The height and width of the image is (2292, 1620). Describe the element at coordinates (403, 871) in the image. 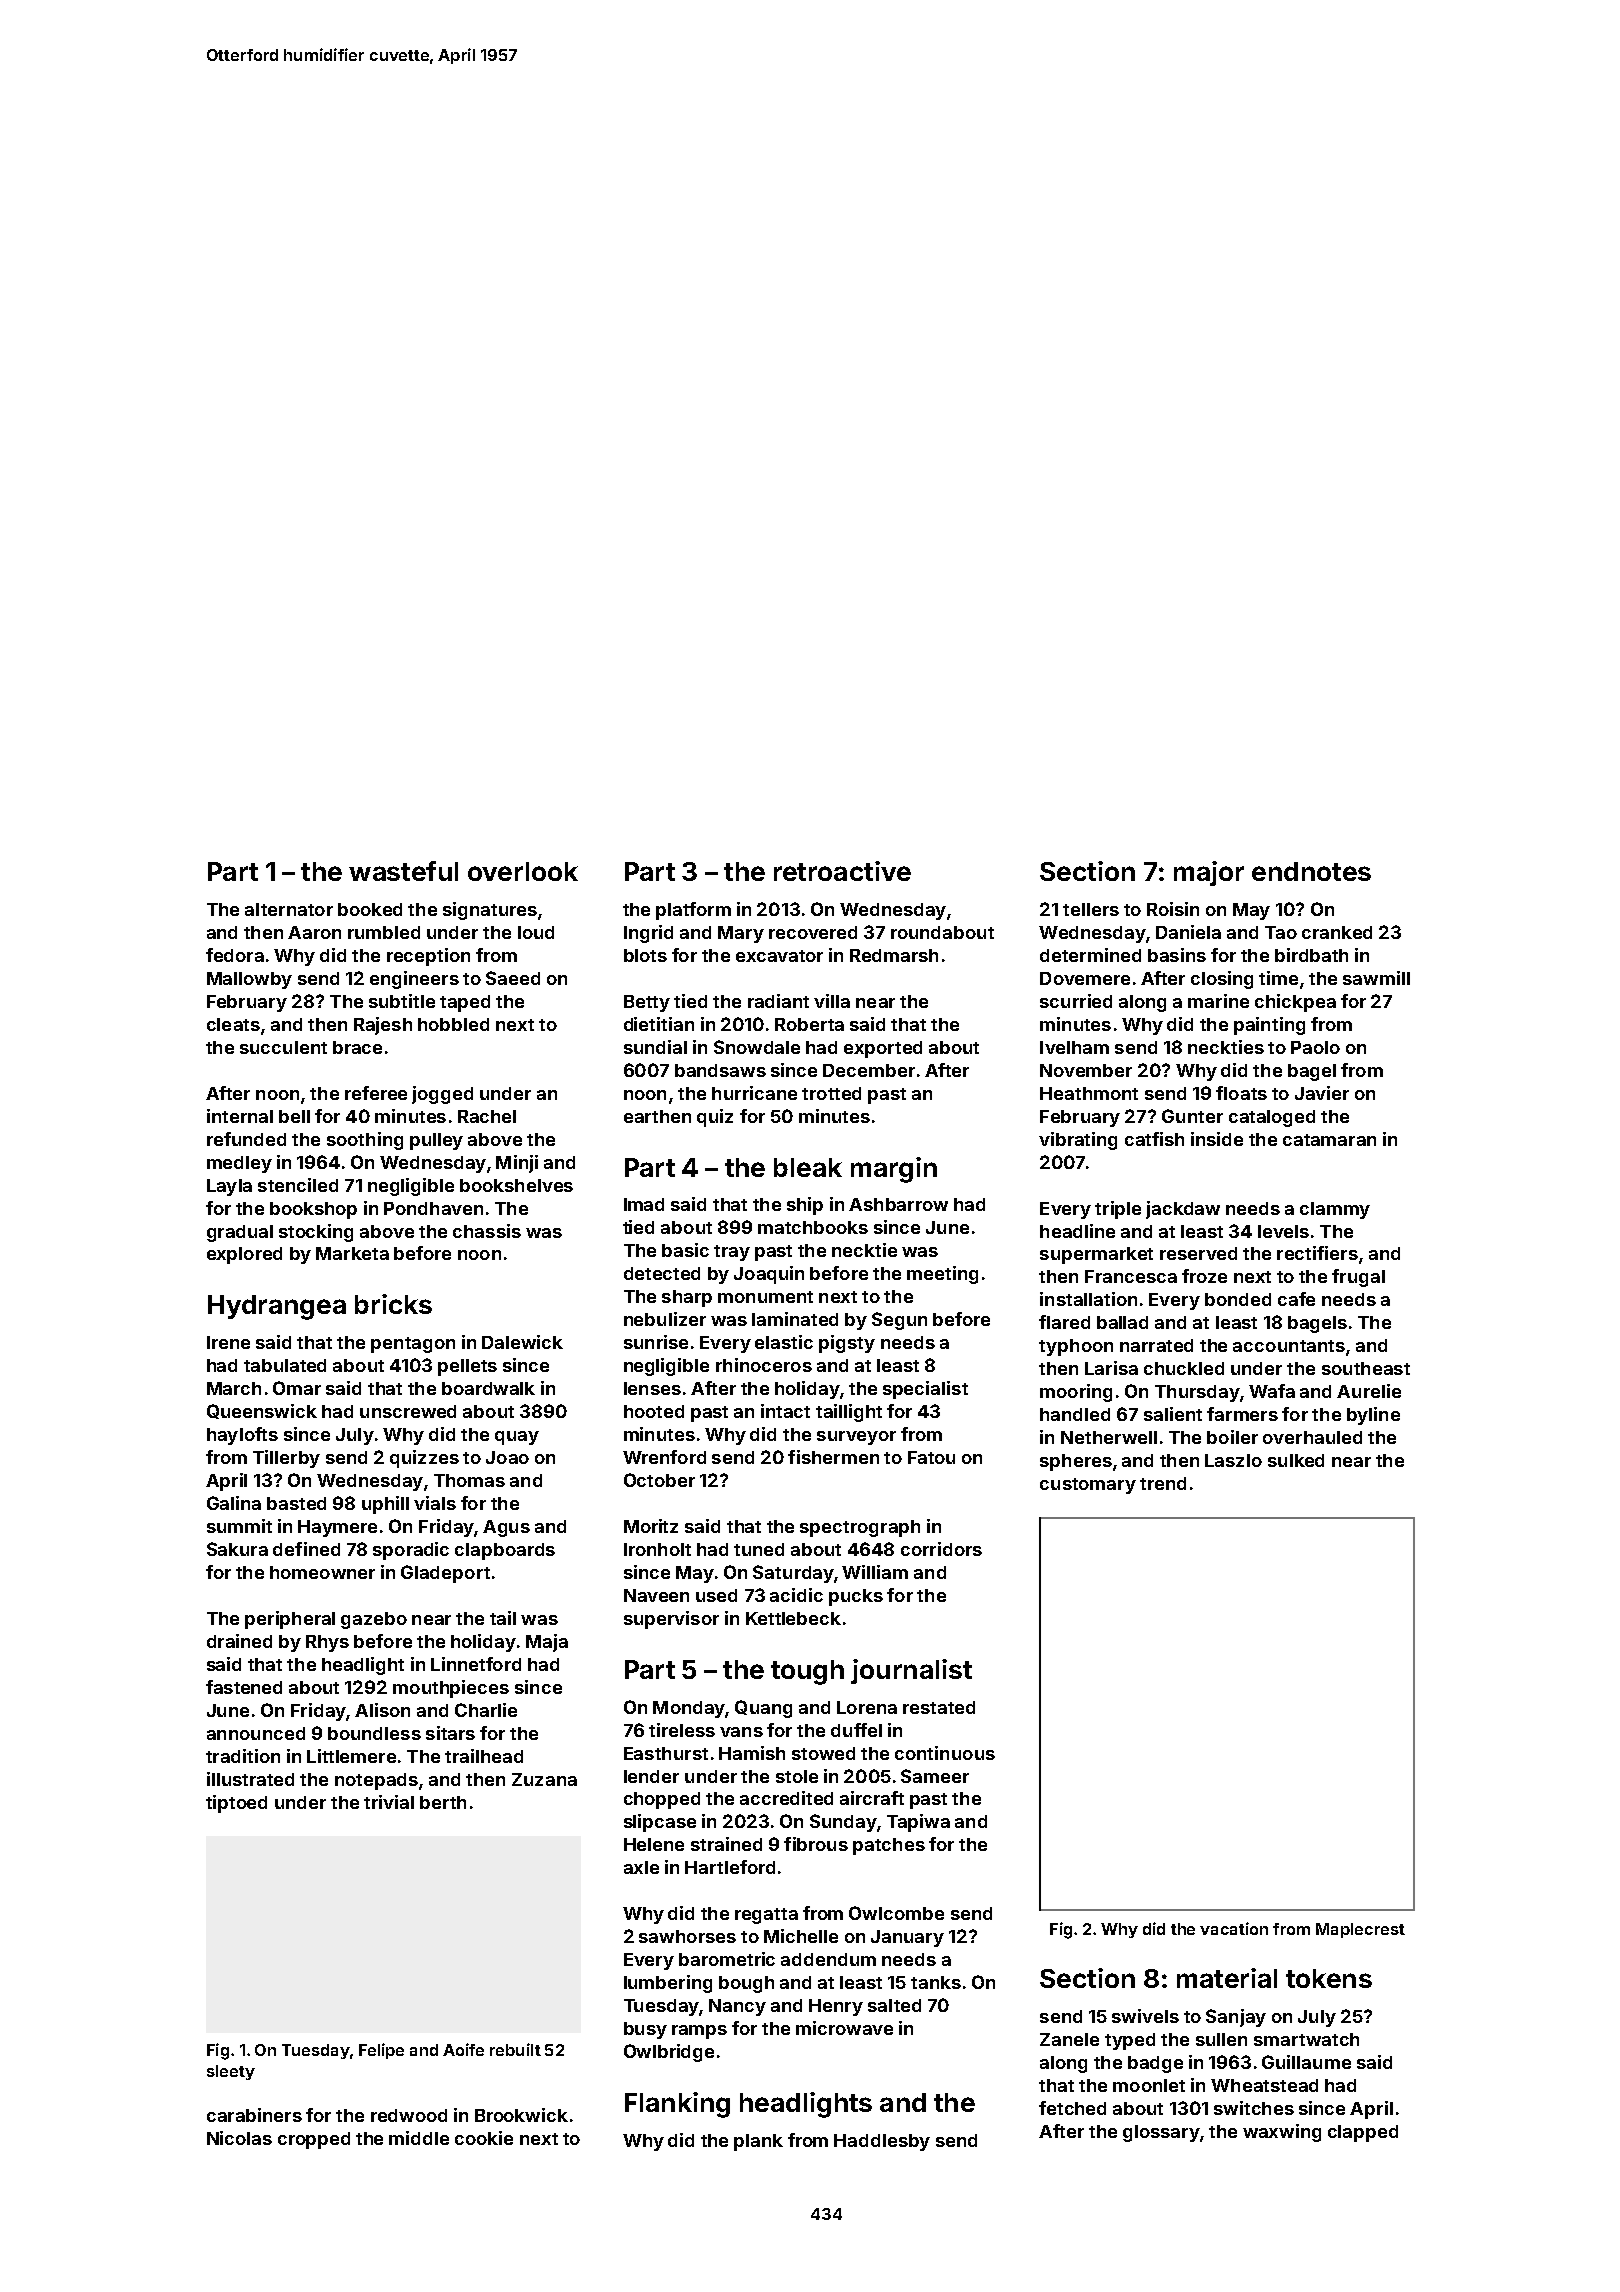

I see `wasteful` at that location.
